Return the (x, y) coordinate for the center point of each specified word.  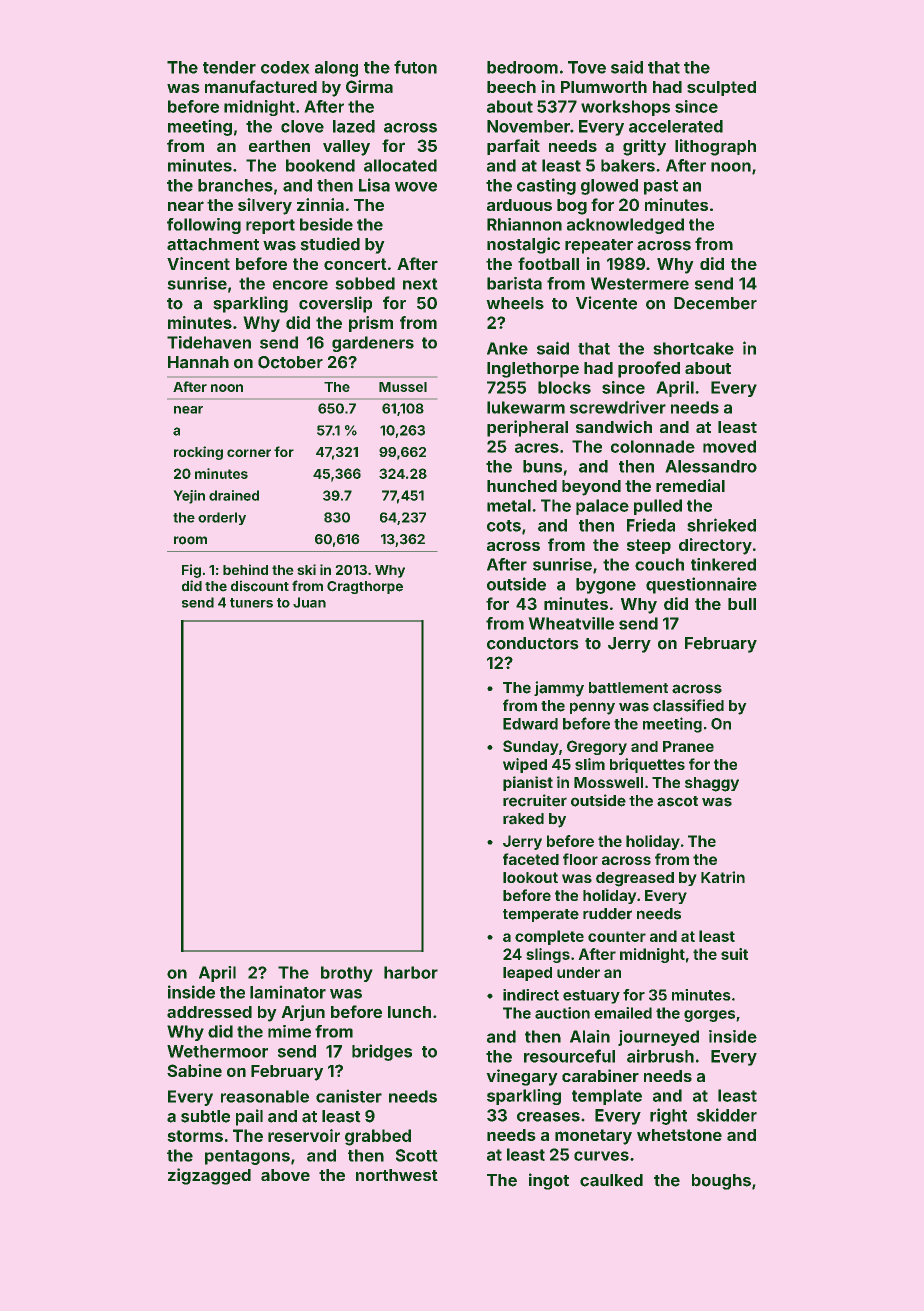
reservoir (304, 1135)
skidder (727, 1115)
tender (229, 67)
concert (355, 264)
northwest (397, 1175)
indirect (531, 995)
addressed (209, 1012)
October (290, 362)
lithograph (715, 147)
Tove (587, 67)
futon (415, 67)
